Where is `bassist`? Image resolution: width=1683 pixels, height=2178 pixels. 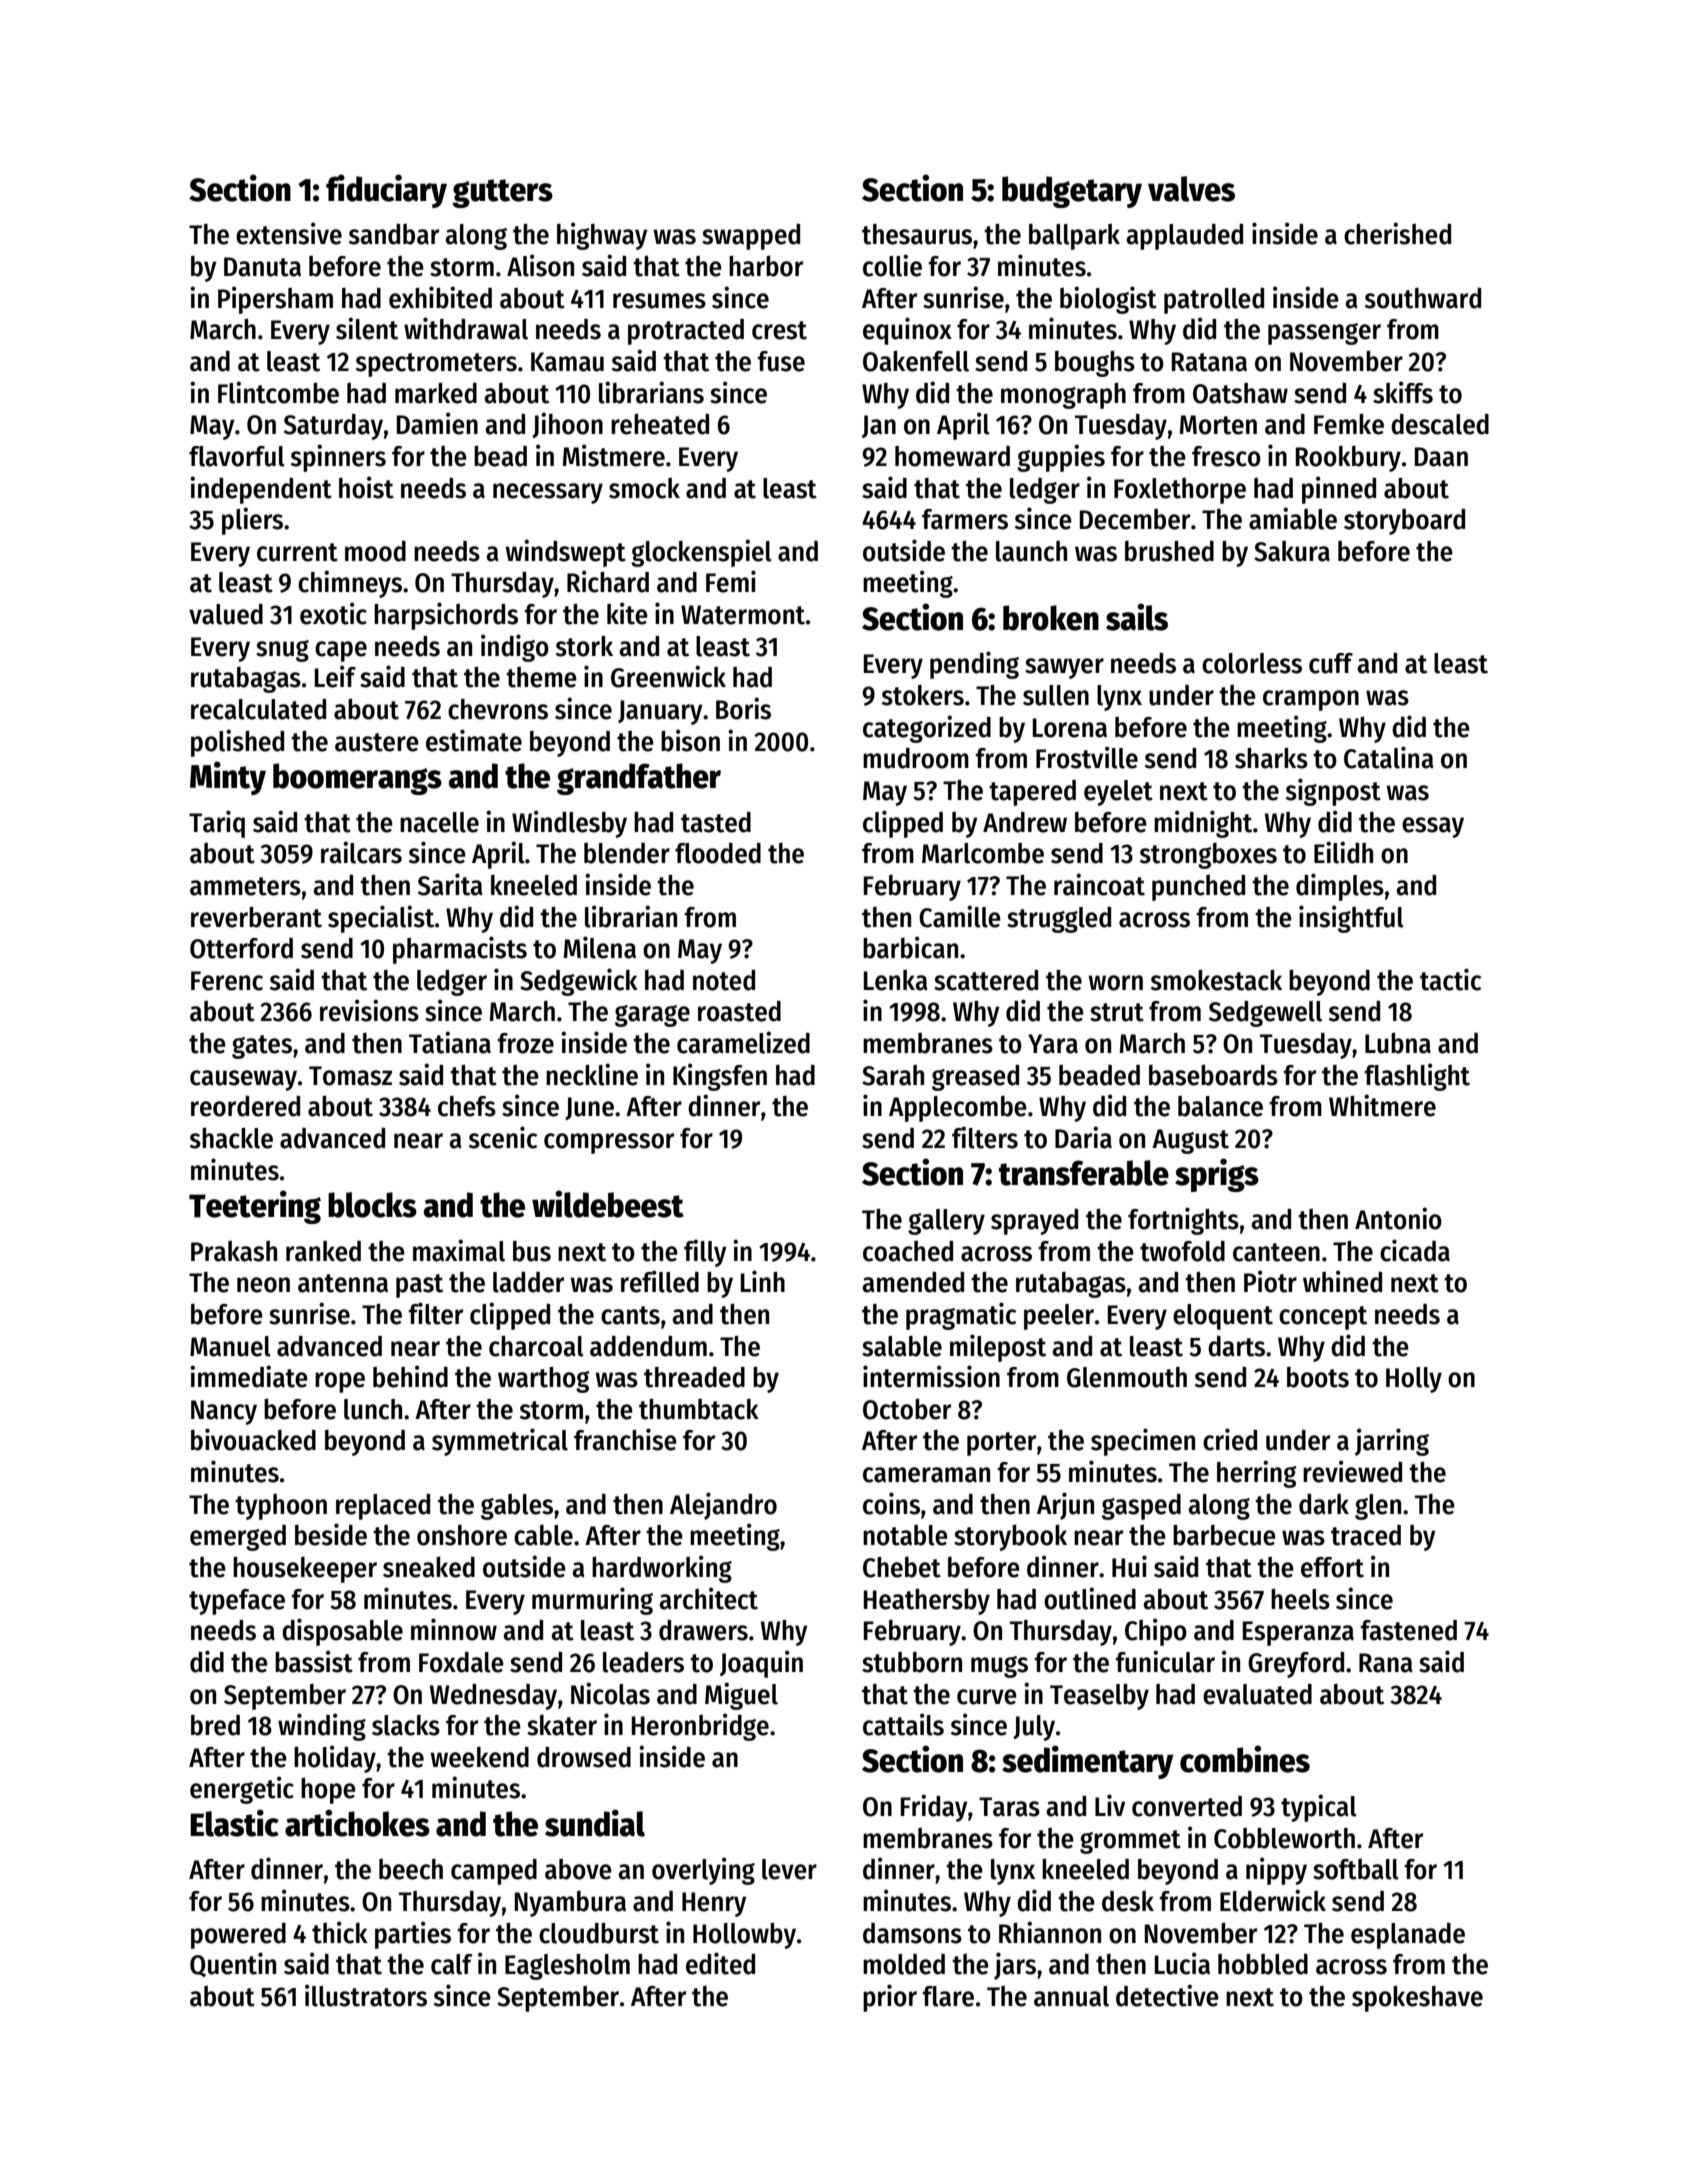 bassist is located at coordinates (314, 1661).
